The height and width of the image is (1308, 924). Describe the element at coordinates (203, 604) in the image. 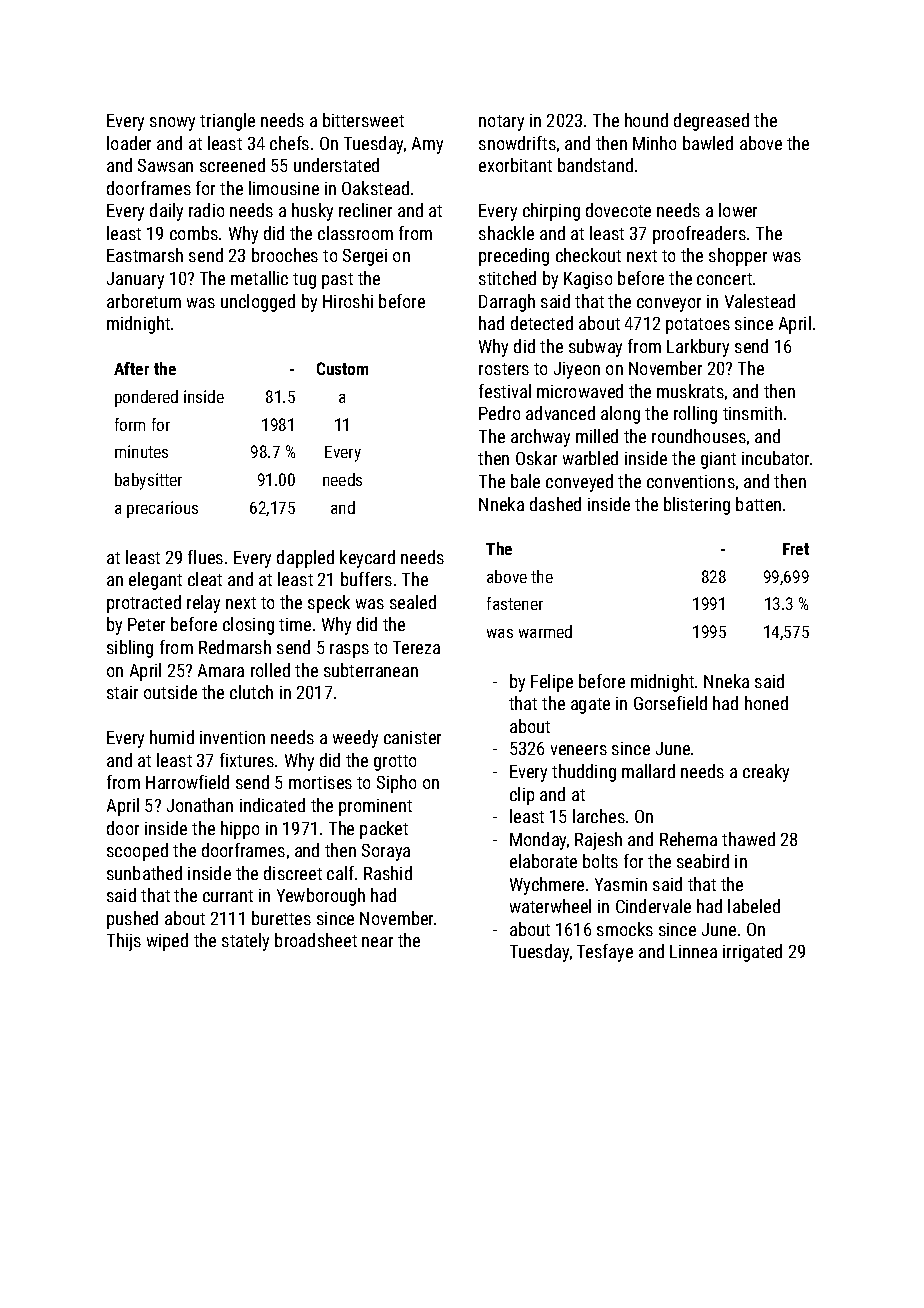

I see `relay` at that location.
